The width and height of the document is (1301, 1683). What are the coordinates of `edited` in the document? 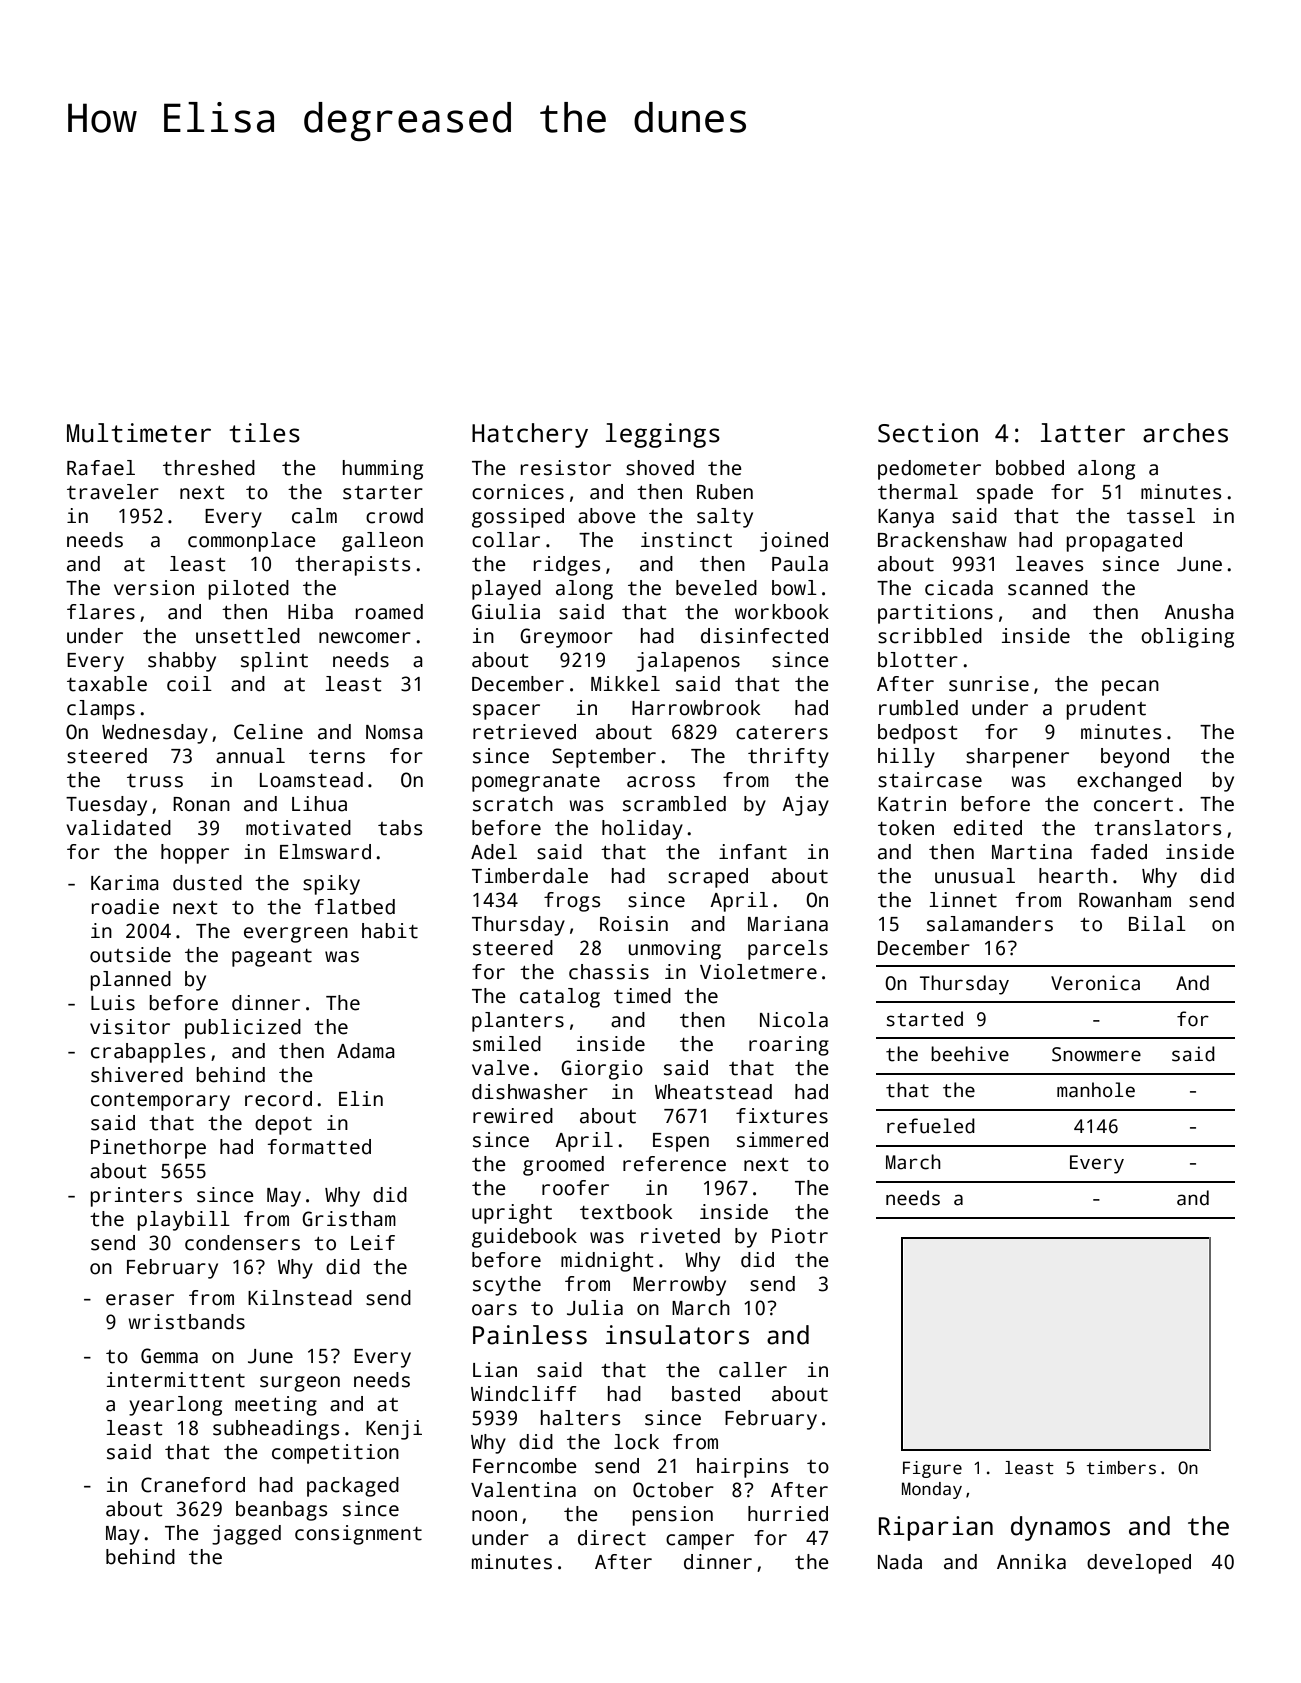 It's located at (988, 828).
